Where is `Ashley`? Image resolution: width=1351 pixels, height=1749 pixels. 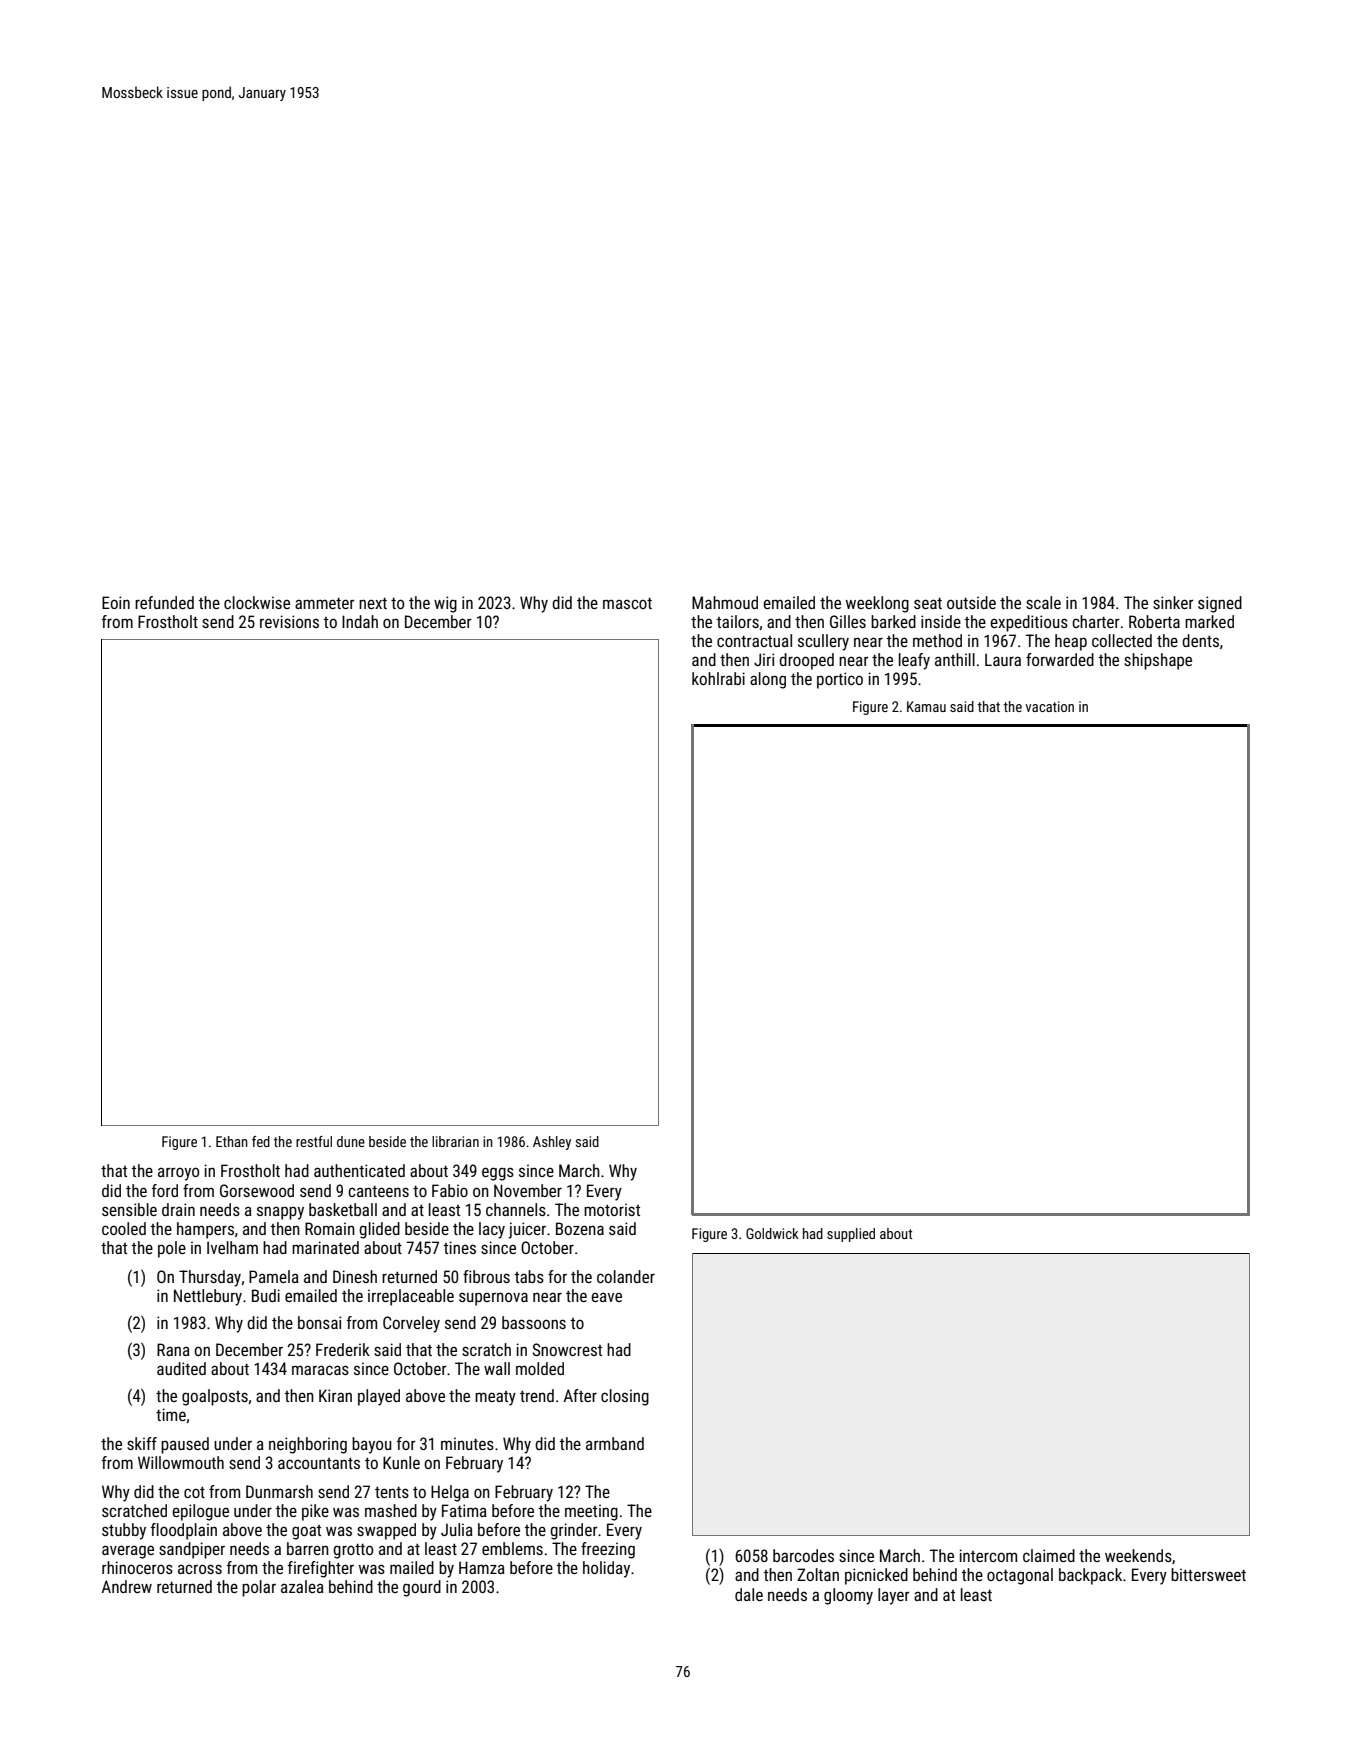
Ashley is located at coordinates (552, 1143).
